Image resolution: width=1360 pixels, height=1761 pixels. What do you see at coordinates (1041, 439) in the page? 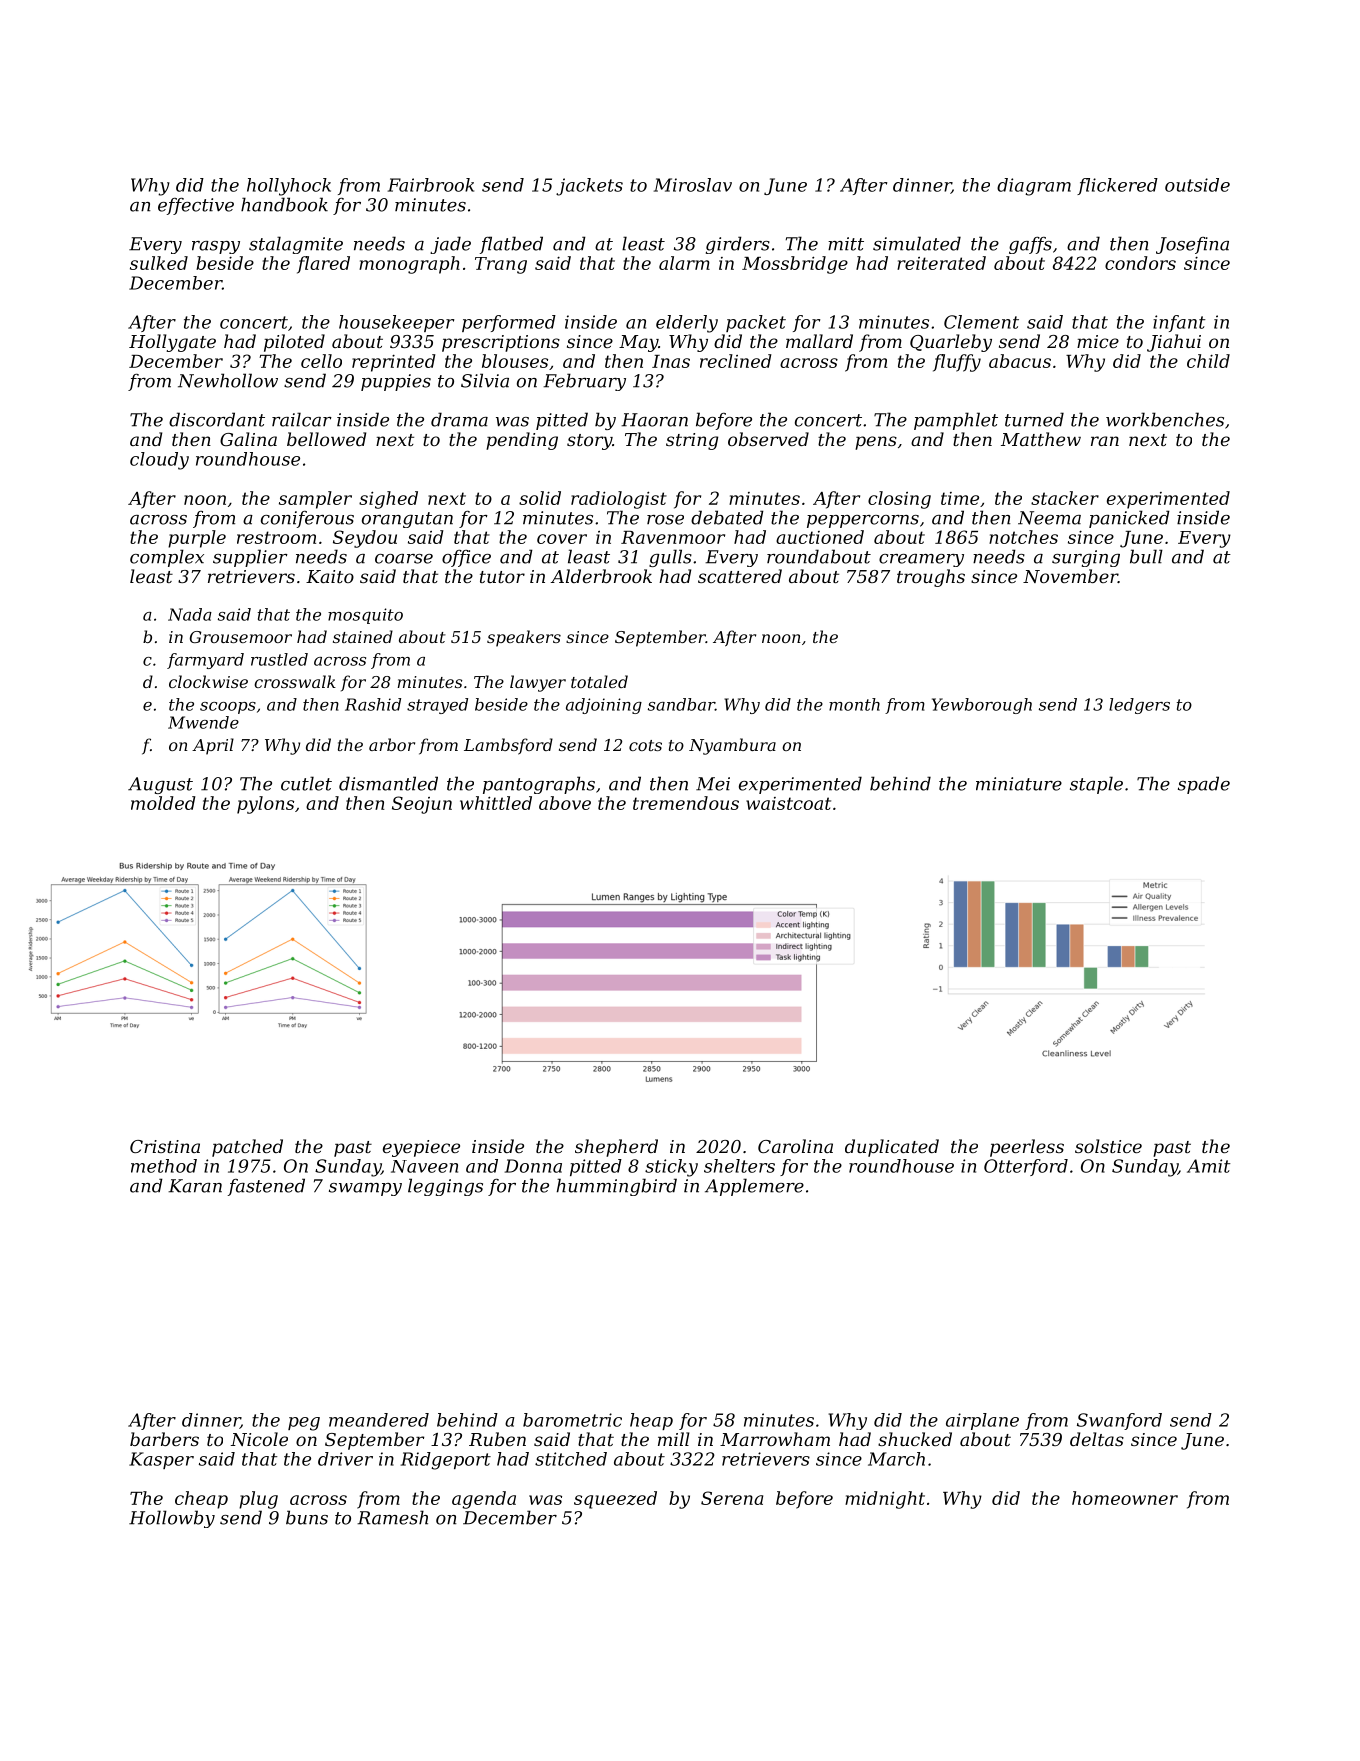
I see `Matthew` at bounding box center [1041, 439].
